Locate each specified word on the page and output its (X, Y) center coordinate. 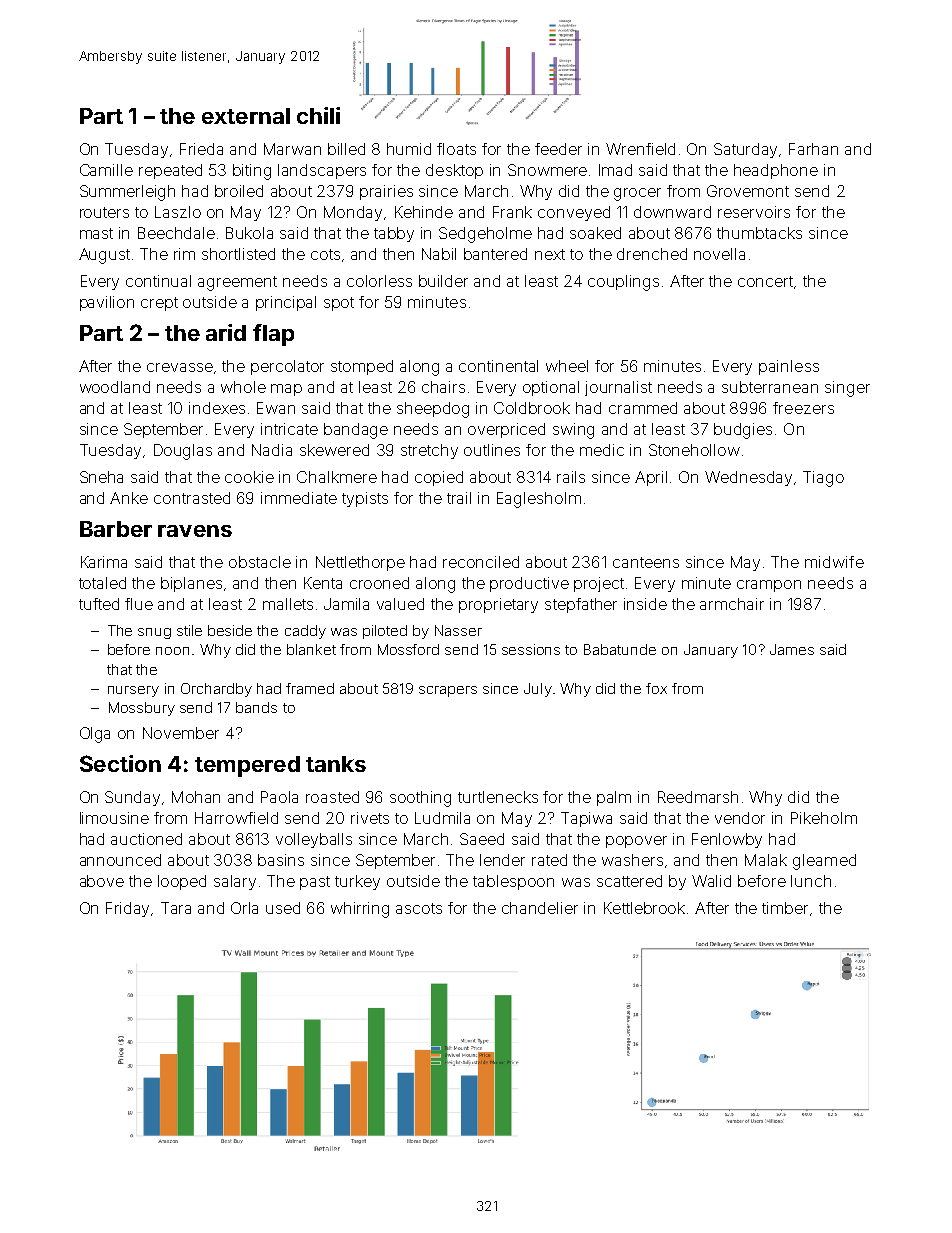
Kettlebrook (644, 908)
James (792, 649)
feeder (558, 149)
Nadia (272, 450)
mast (96, 233)
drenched (652, 254)
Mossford (408, 649)
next (550, 254)
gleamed (824, 862)
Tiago (823, 479)
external (246, 116)
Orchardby (216, 690)
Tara (176, 908)
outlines (492, 450)
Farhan (813, 149)
